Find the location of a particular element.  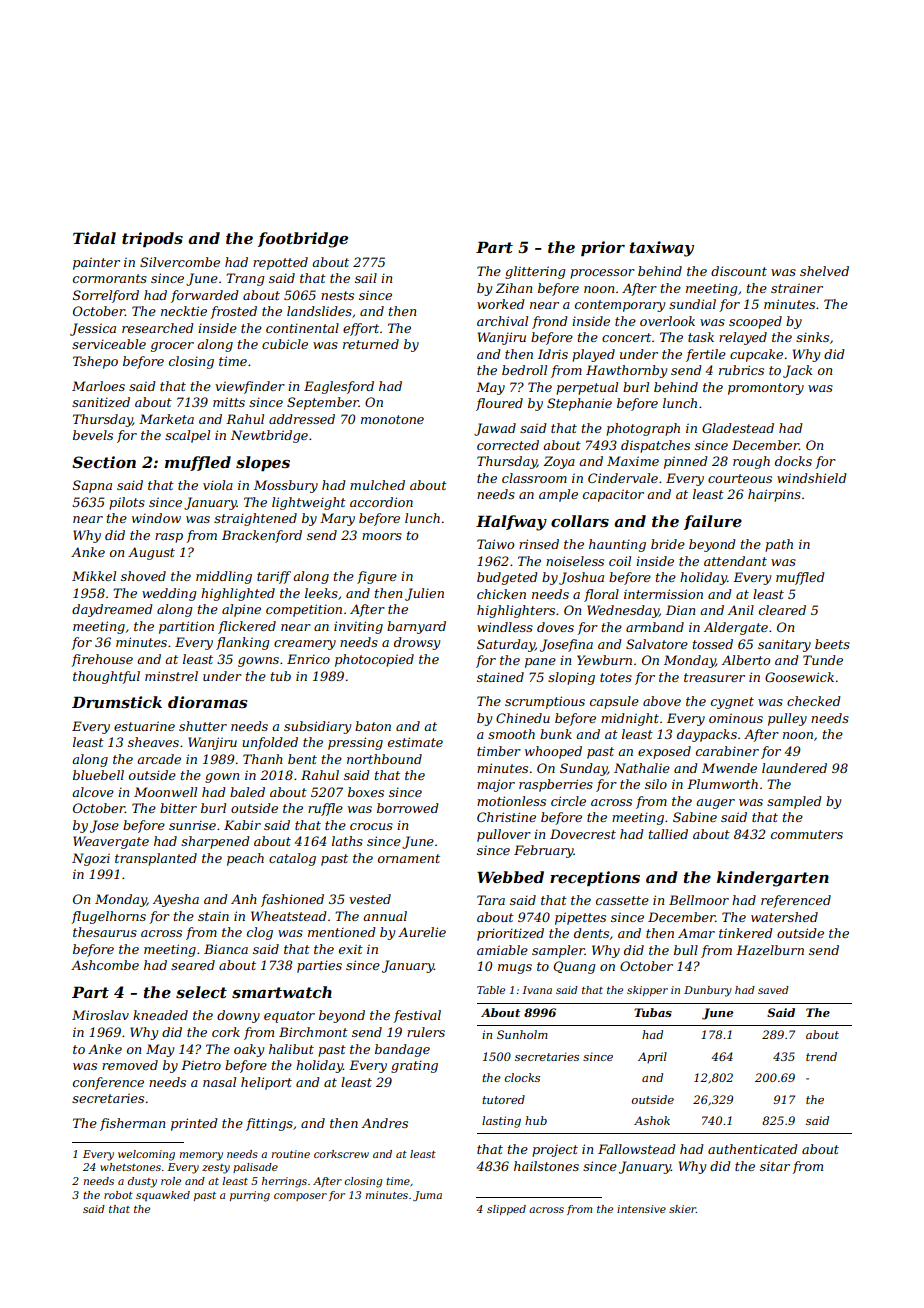

Tubas is located at coordinates (653, 1012).
